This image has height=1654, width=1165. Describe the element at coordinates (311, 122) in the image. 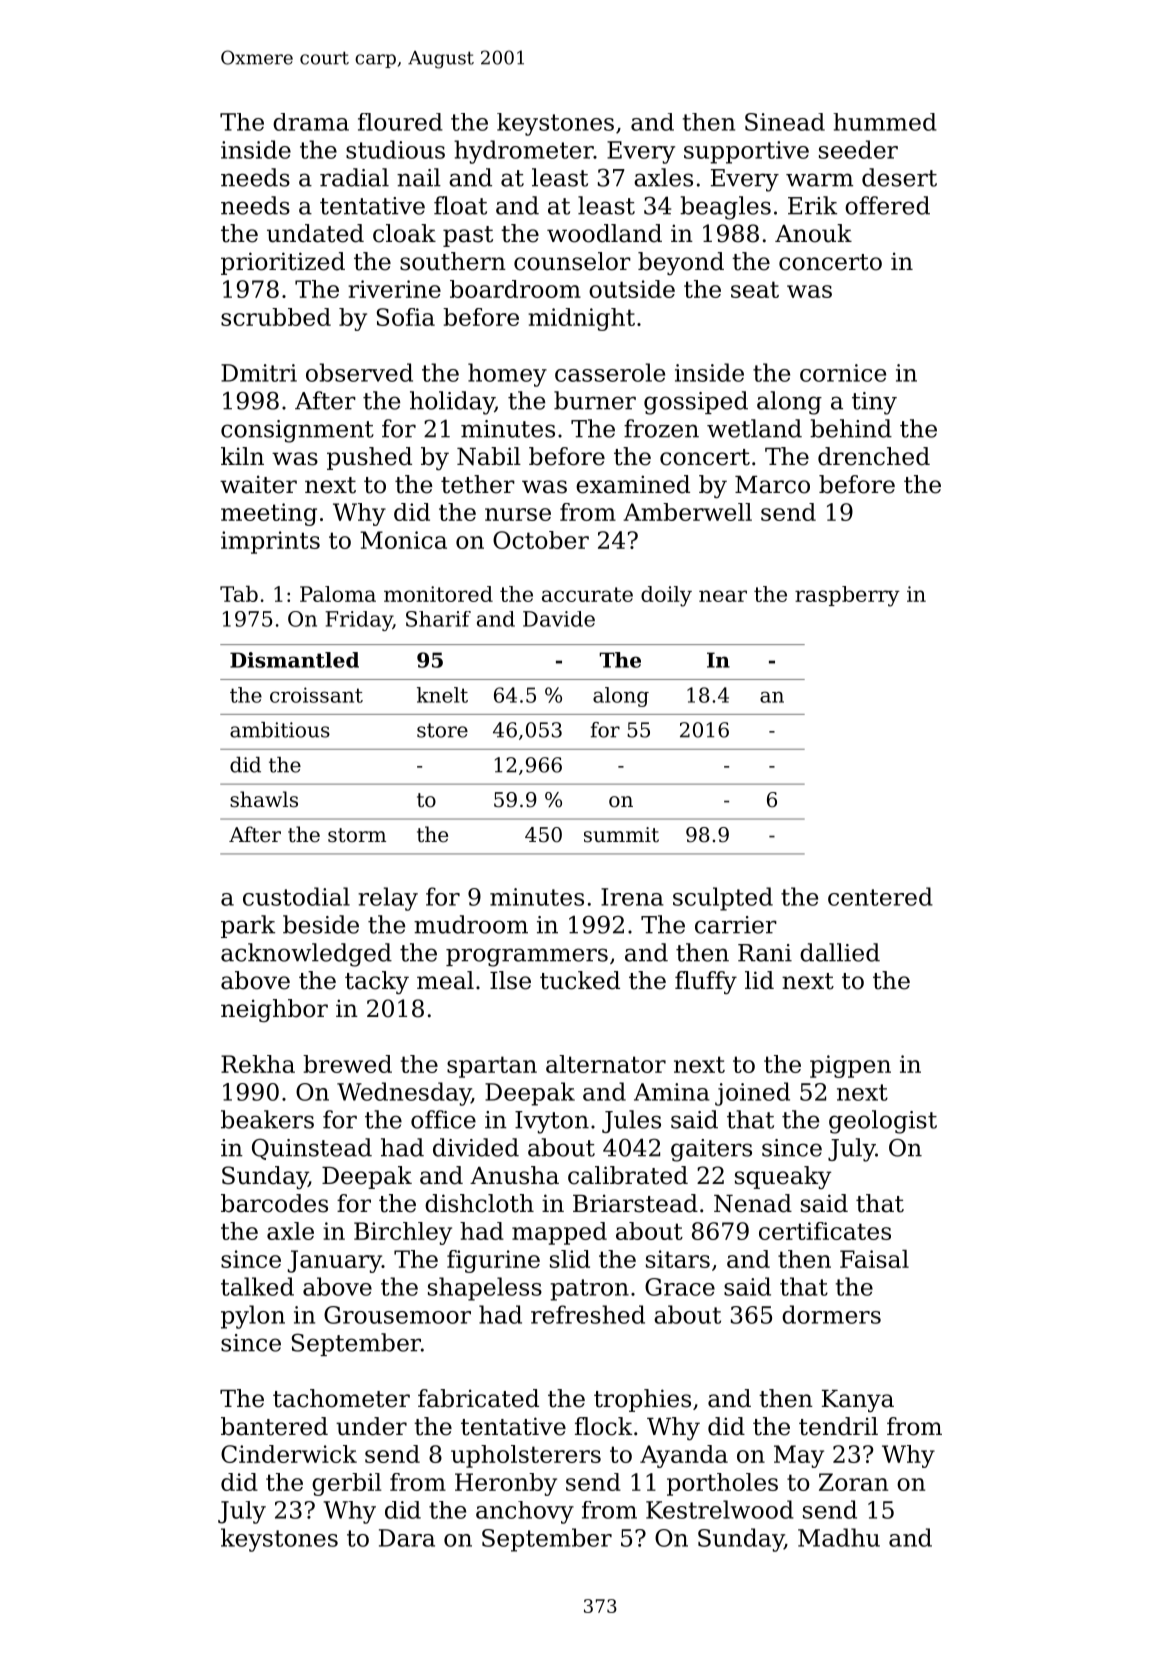

I see `drama` at that location.
